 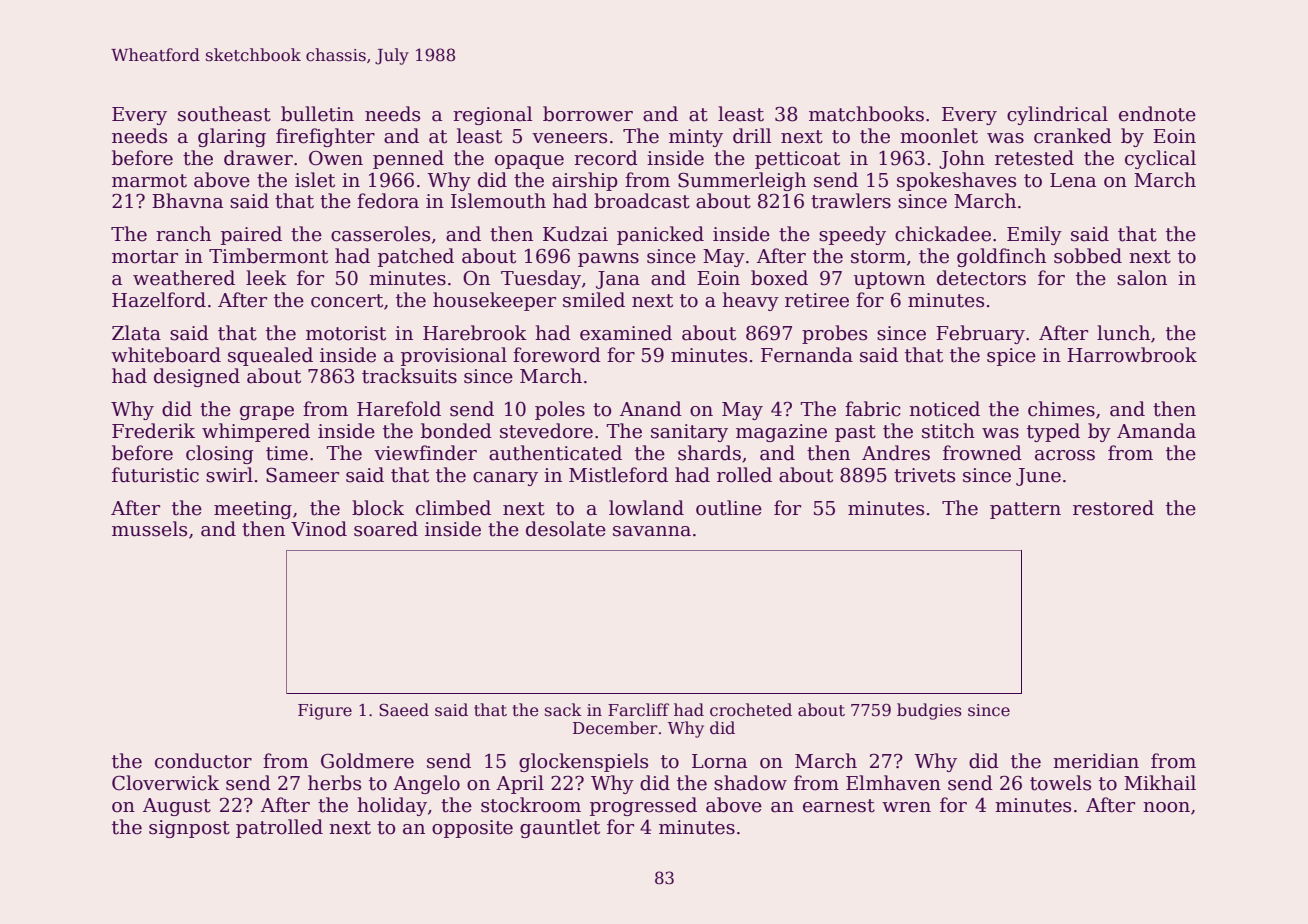 I want to click on Vinod, so click(x=319, y=529).
